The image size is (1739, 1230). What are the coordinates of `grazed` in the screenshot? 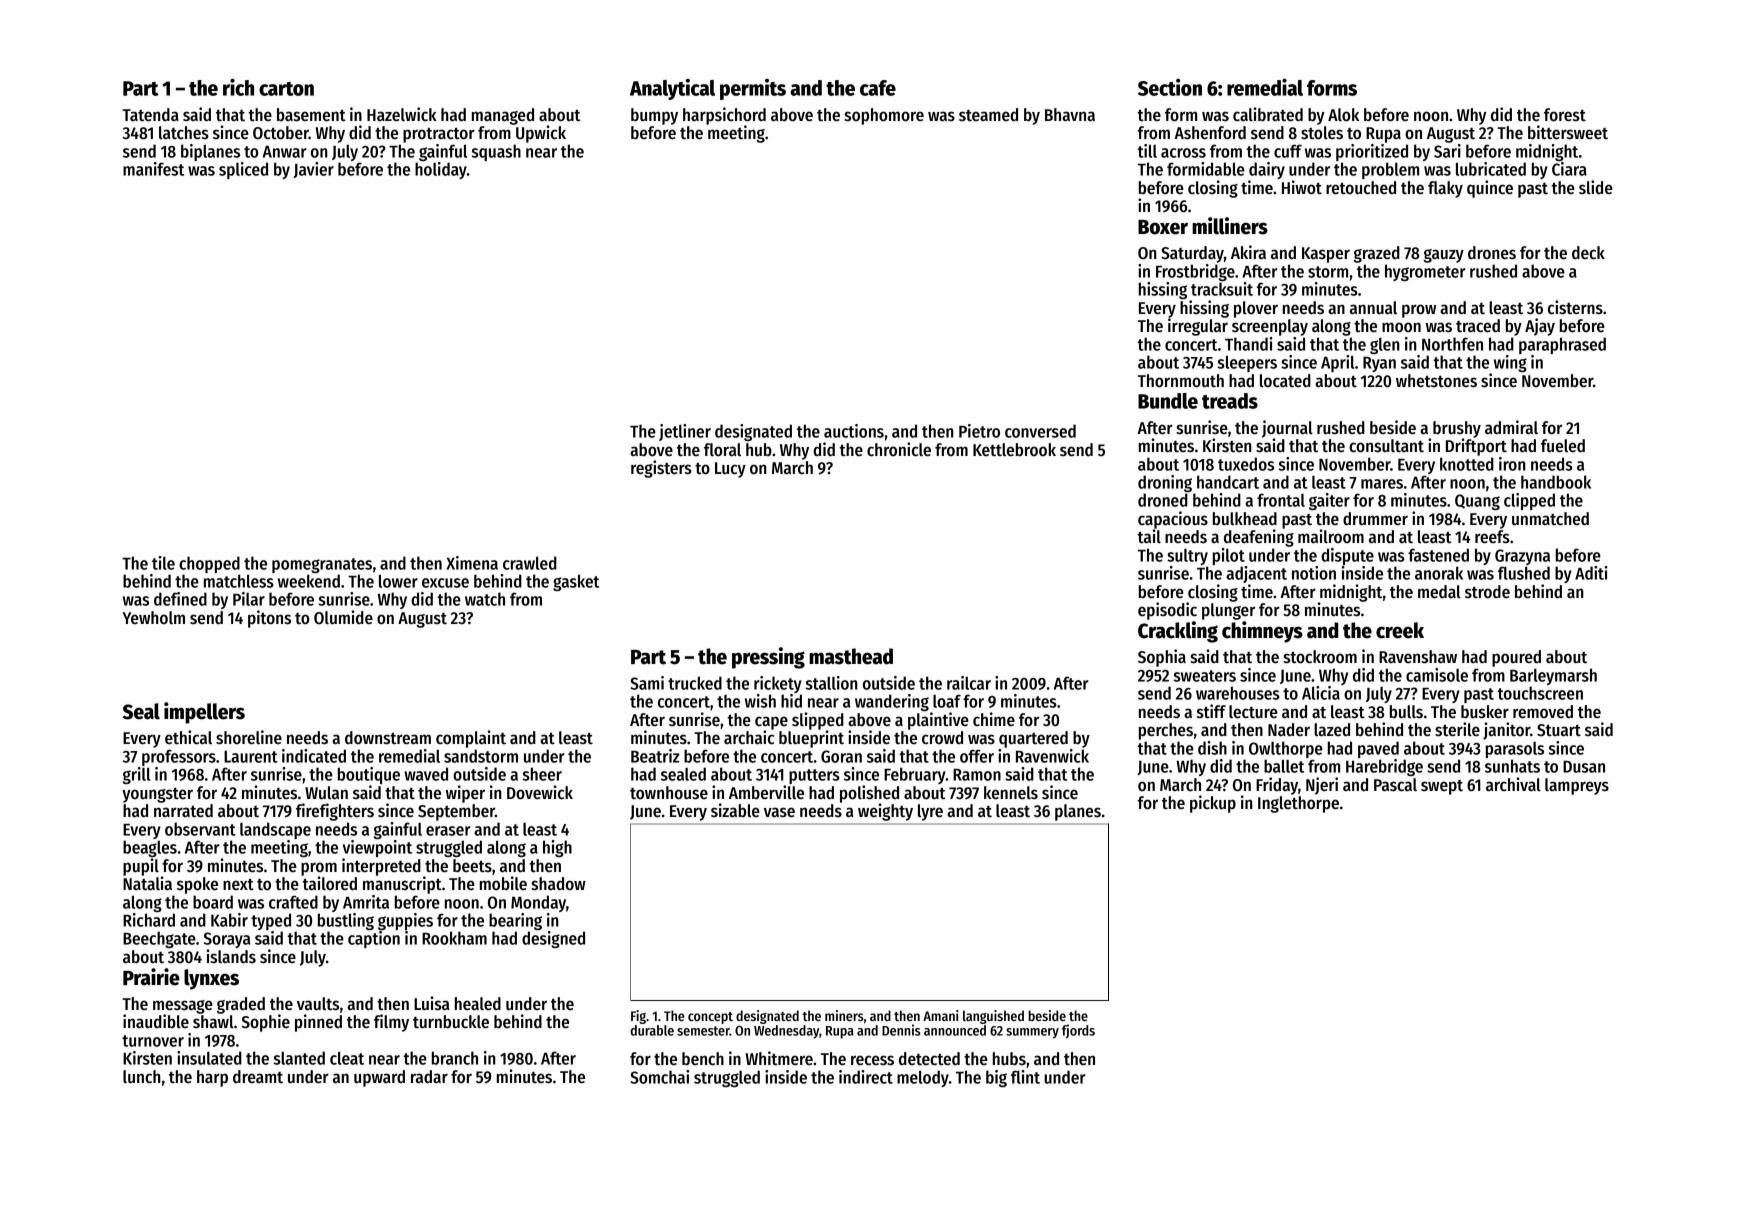 It's located at (1376, 254).
